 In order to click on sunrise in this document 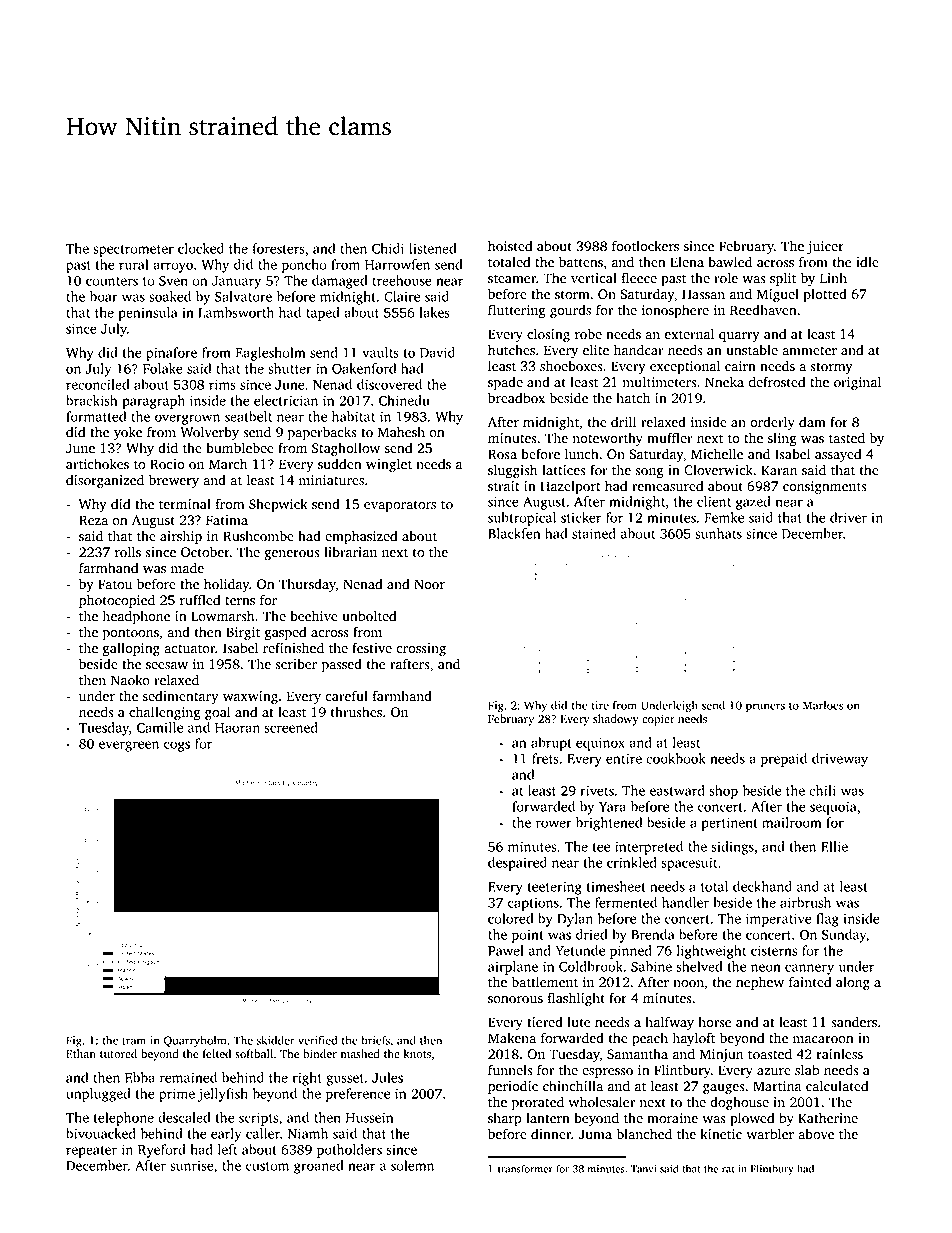, I will do `click(191, 1165)`.
